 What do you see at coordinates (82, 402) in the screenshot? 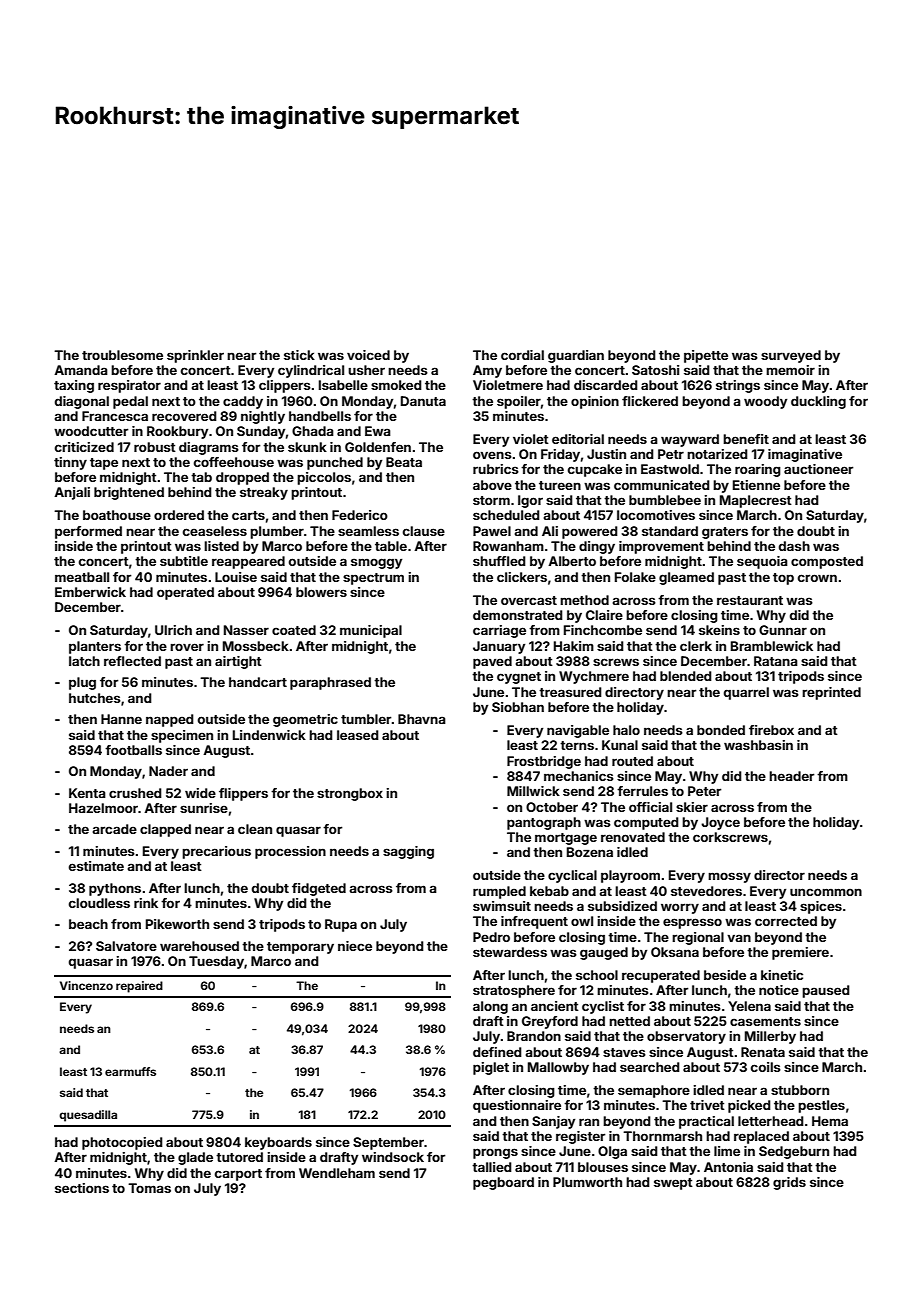
I see `diagonal` at bounding box center [82, 402].
